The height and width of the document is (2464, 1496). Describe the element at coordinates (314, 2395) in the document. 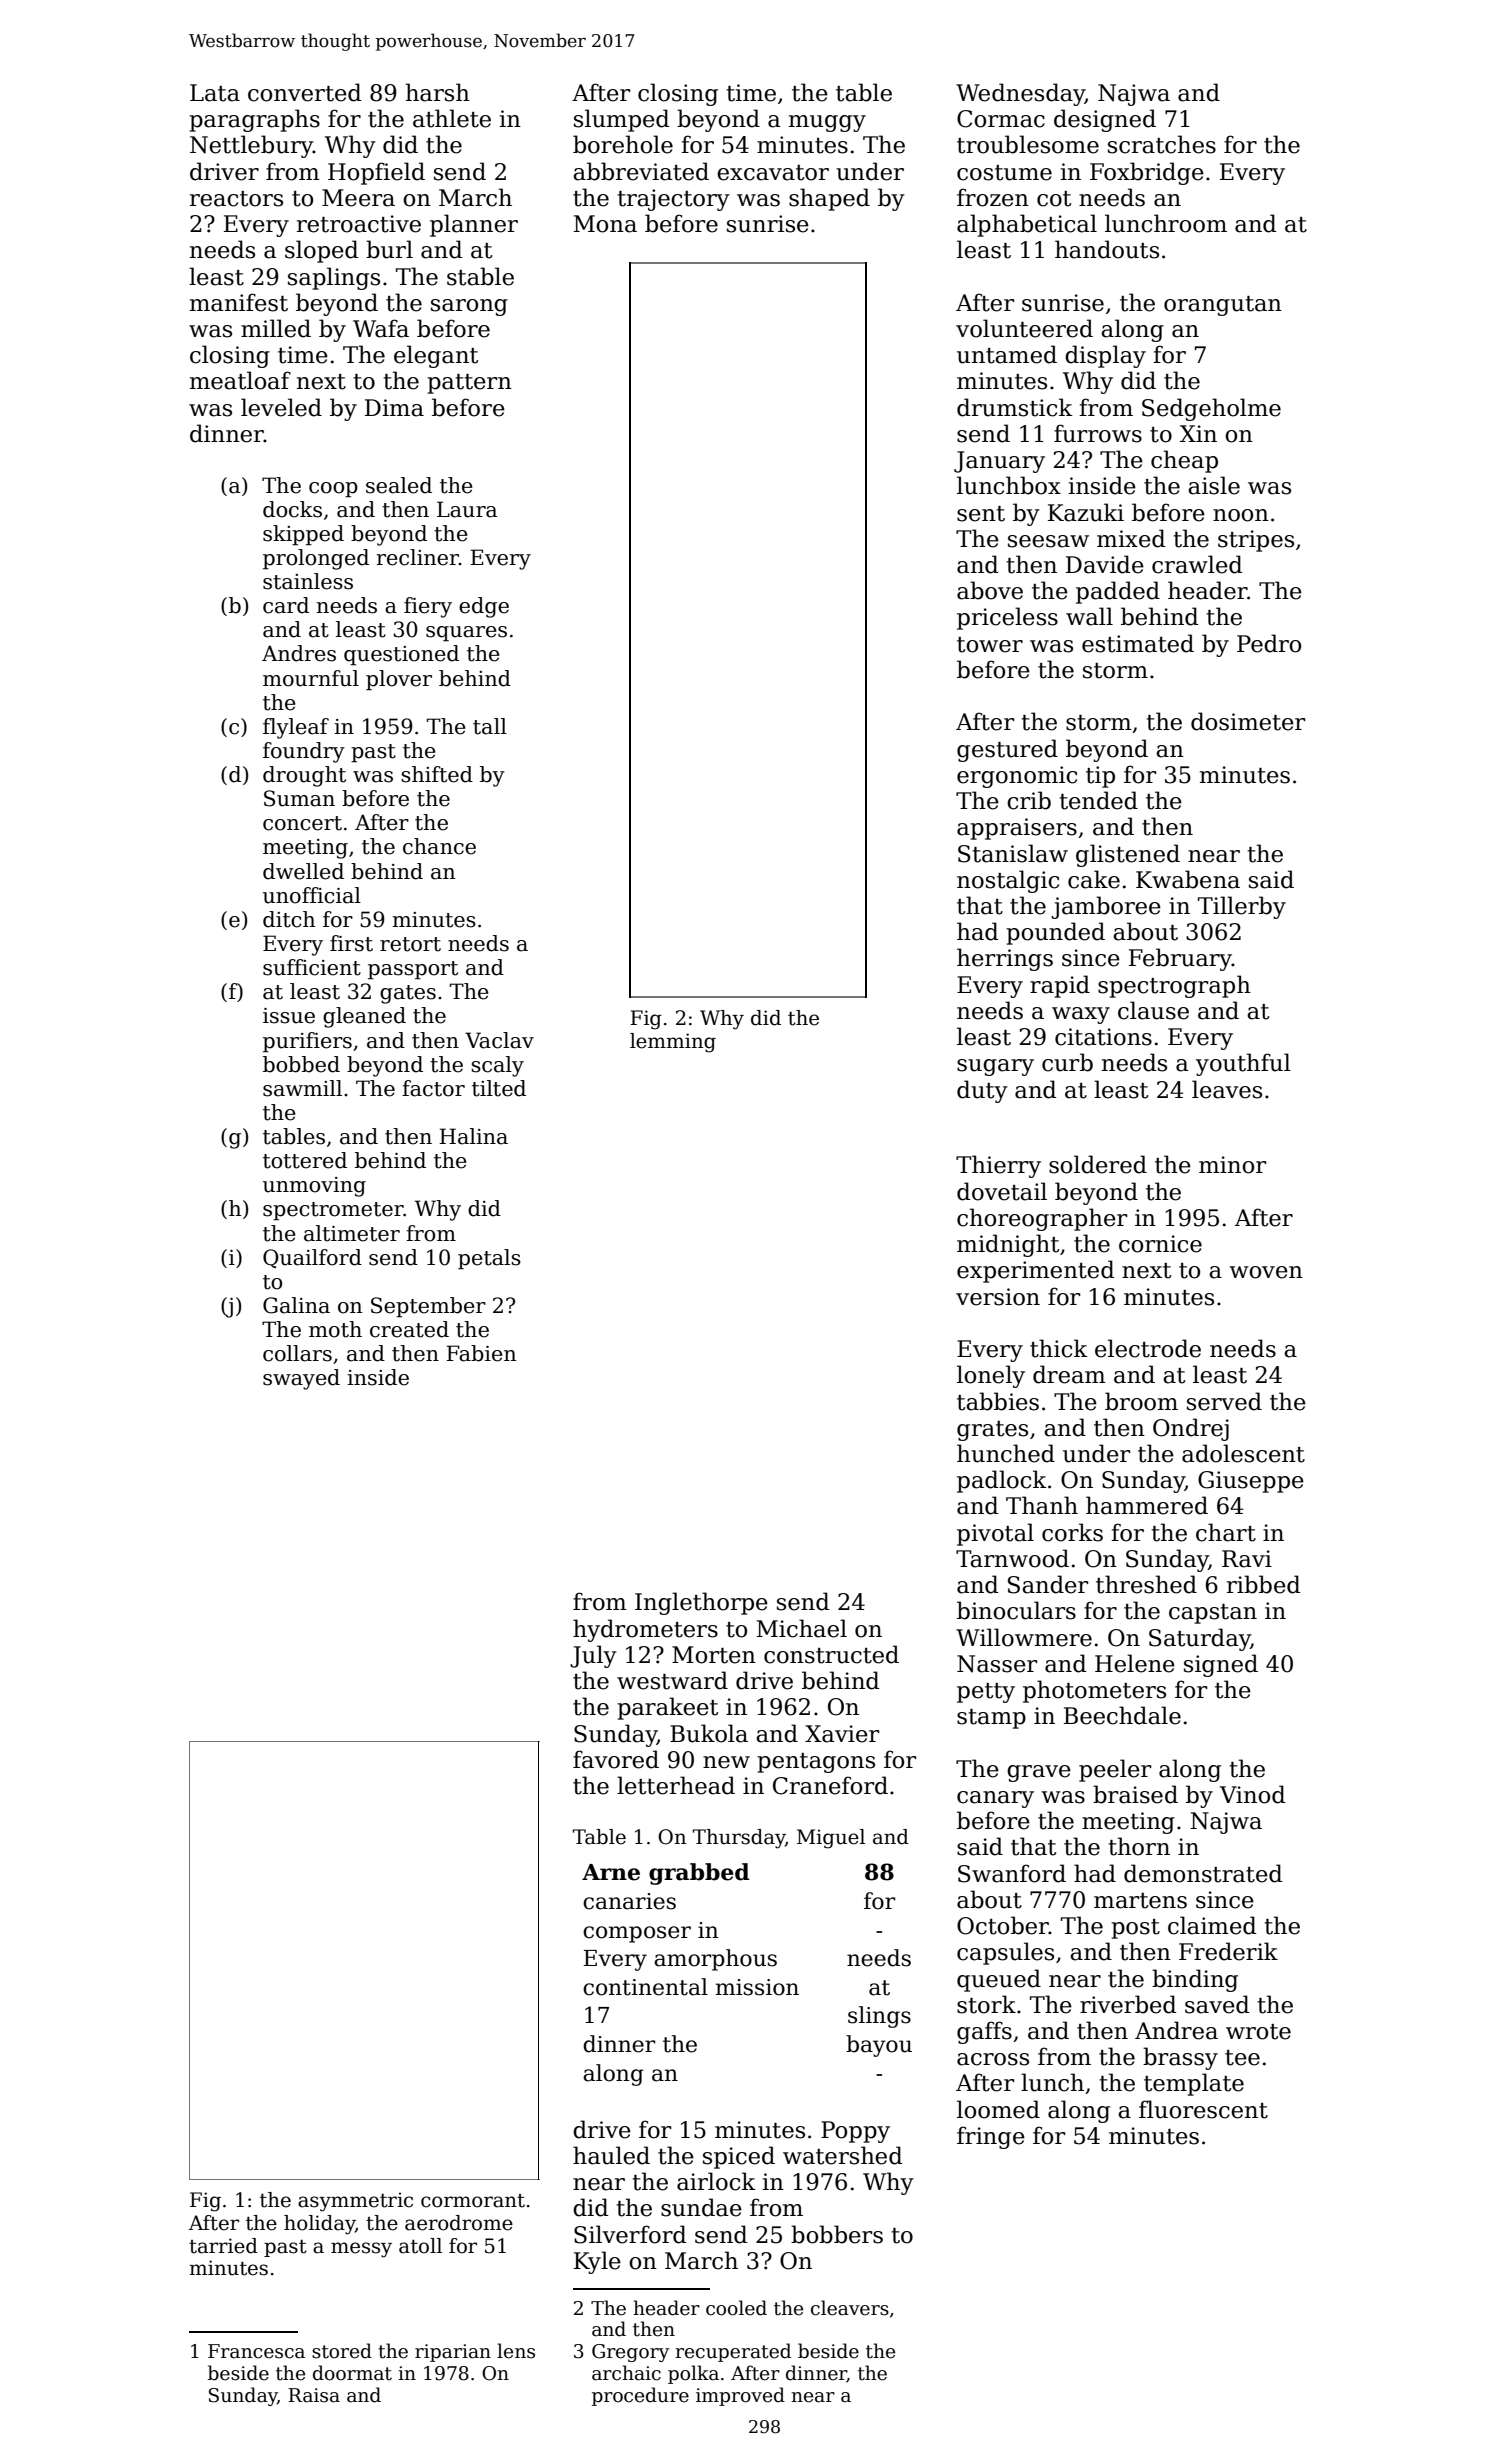

I see `Raisa` at that location.
